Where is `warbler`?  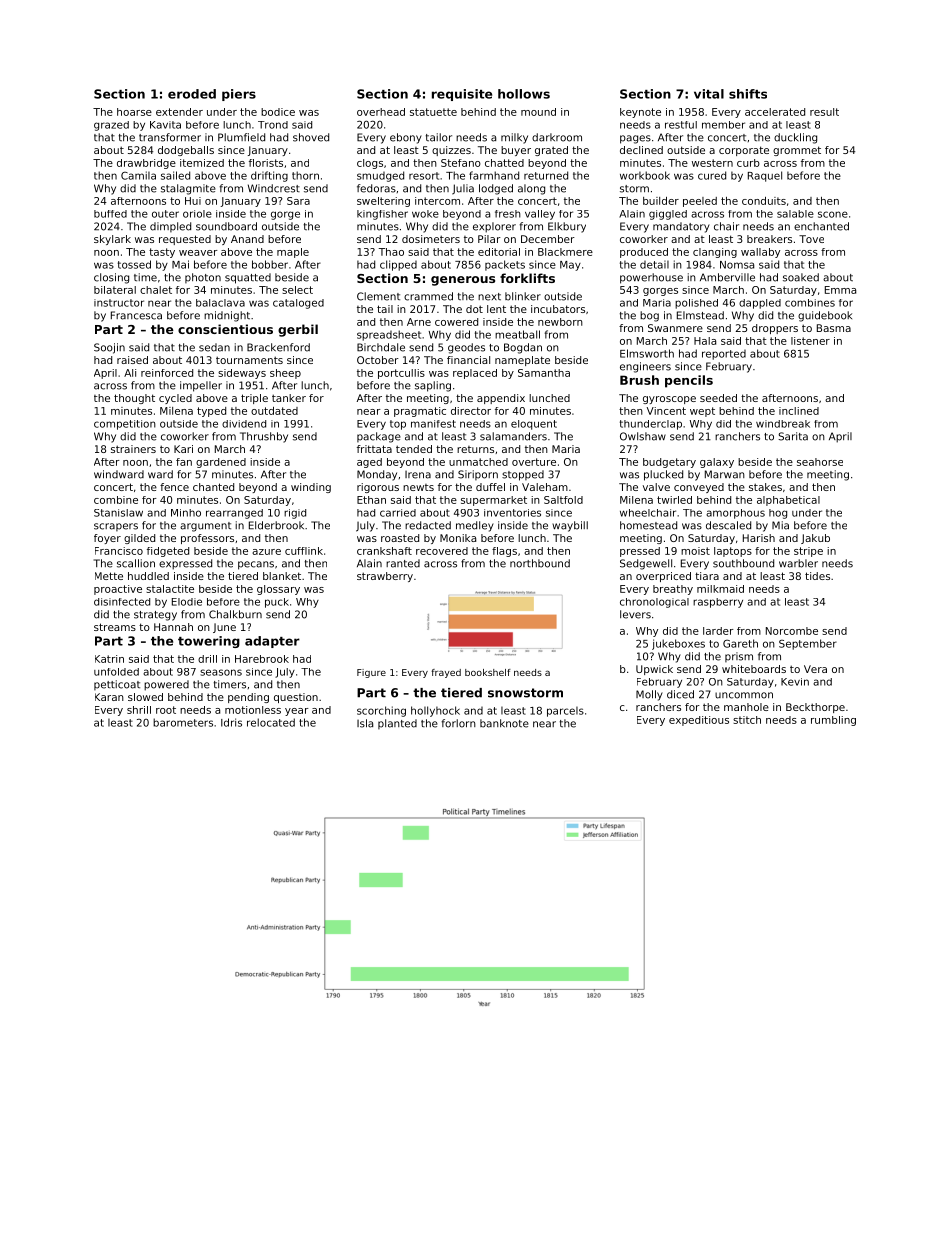 warbler is located at coordinates (798, 563).
